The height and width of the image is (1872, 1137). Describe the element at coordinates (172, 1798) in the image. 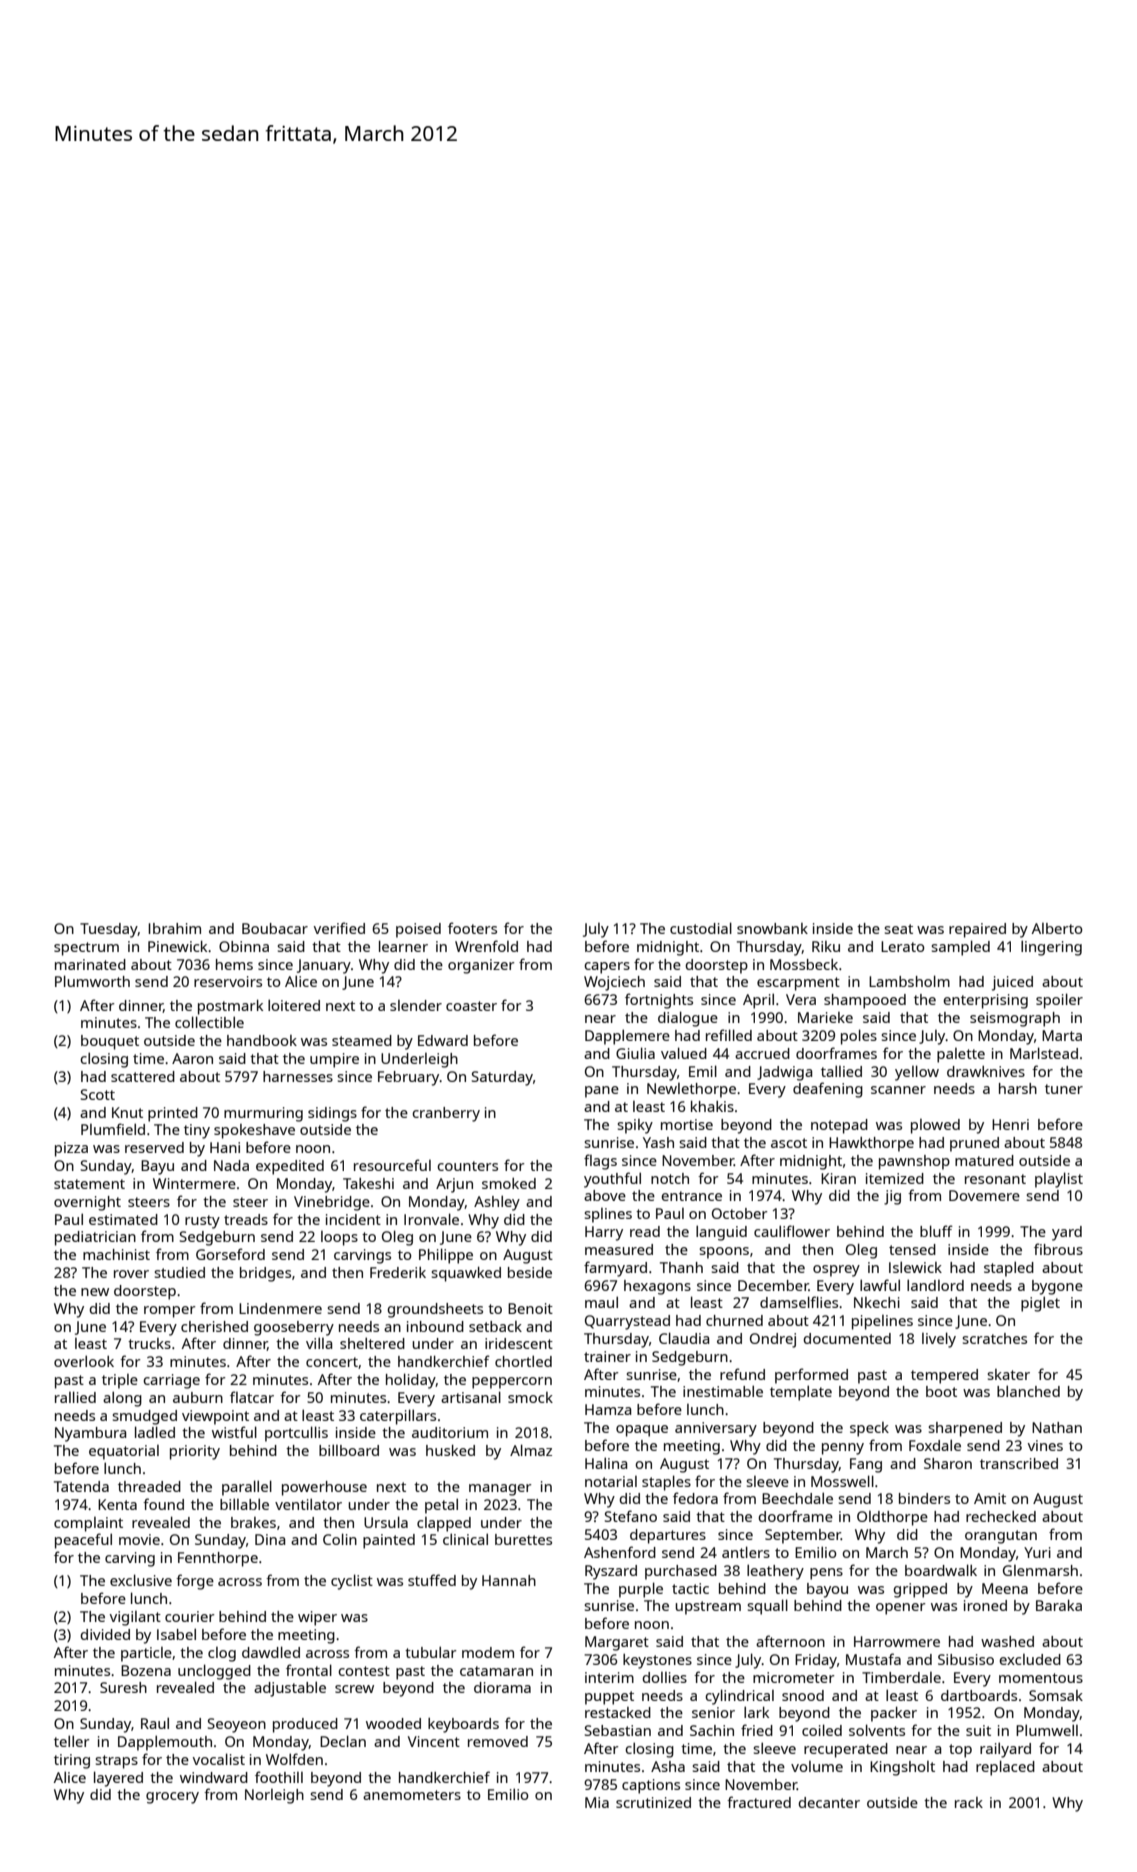

I see `grocery` at that location.
